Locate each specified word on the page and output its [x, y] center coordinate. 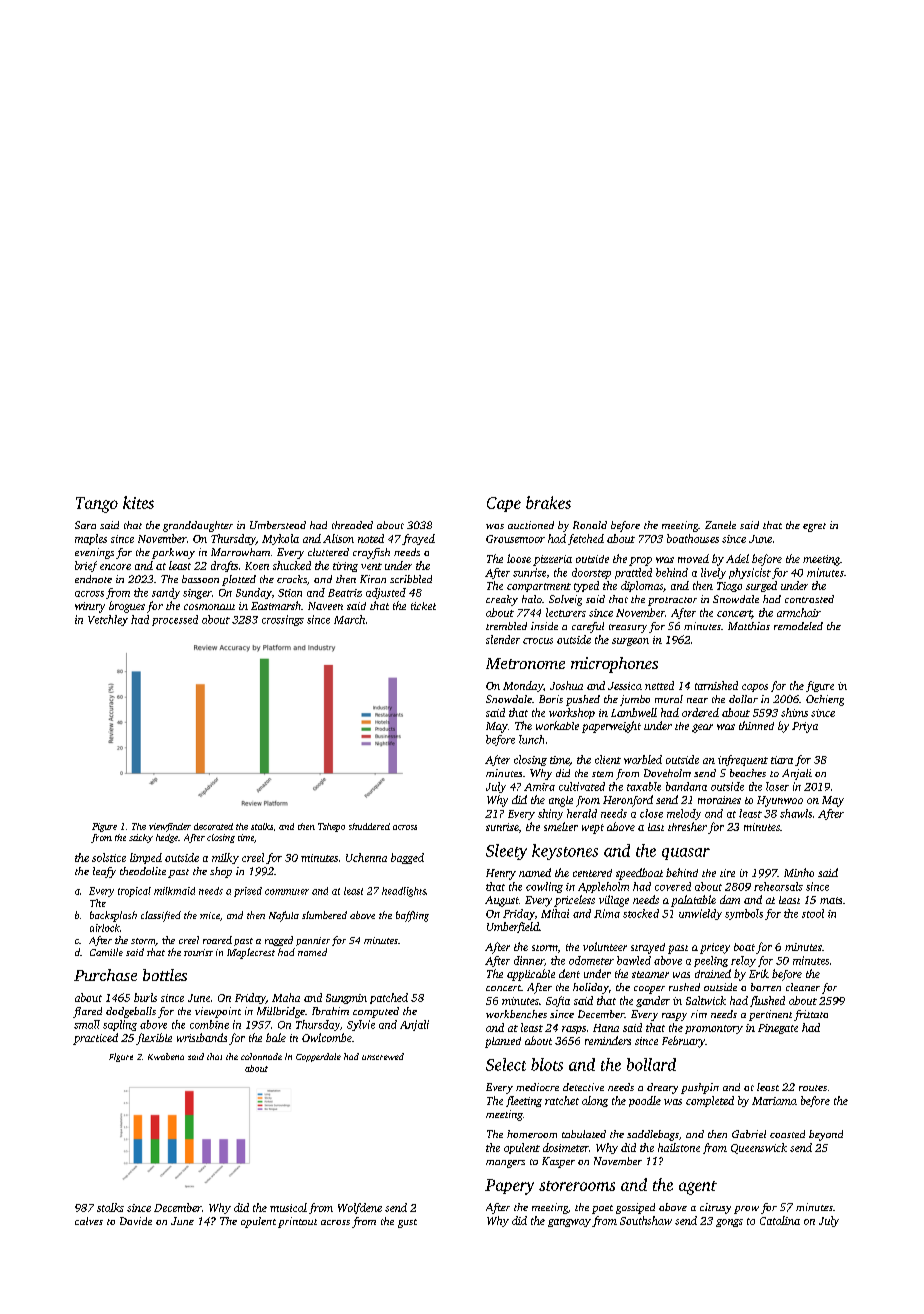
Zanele [720, 525]
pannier [313, 941]
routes [813, 1088]
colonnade [261, 1056]
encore [115, 567]
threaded [352, 525]
